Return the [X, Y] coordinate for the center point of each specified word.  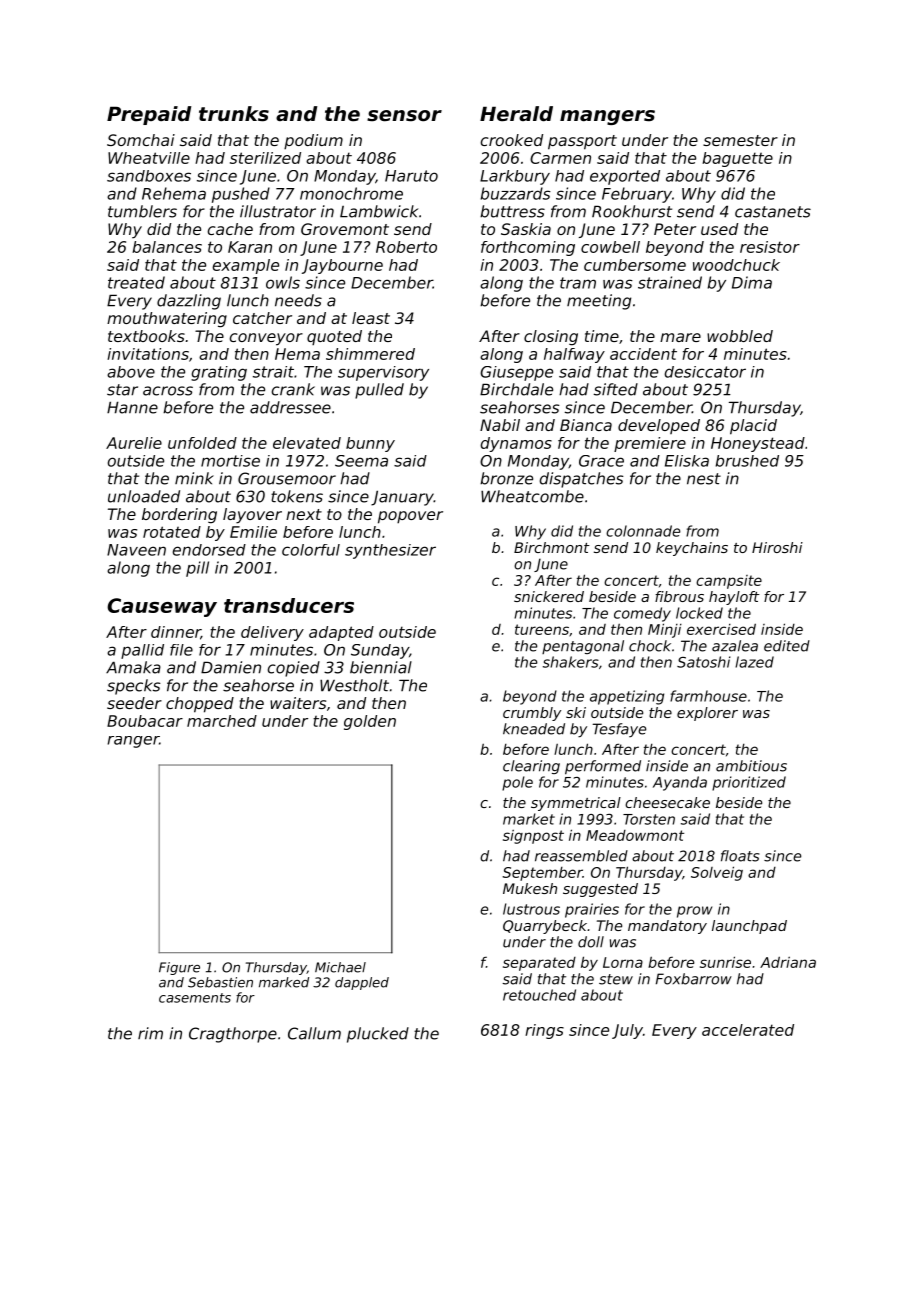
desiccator [705, 372]
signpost [533, 837]
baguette [737, 159]
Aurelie [134, 443]
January [402, 498]
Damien [231, 667]
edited [787, 646]
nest [704, 479]
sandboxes [149, 176]
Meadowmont [635, 835]
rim [150, 1033]
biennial [381, 667]
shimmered [370, 354]
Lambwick [379, 211]
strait [273, 372]
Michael [340, 967]
